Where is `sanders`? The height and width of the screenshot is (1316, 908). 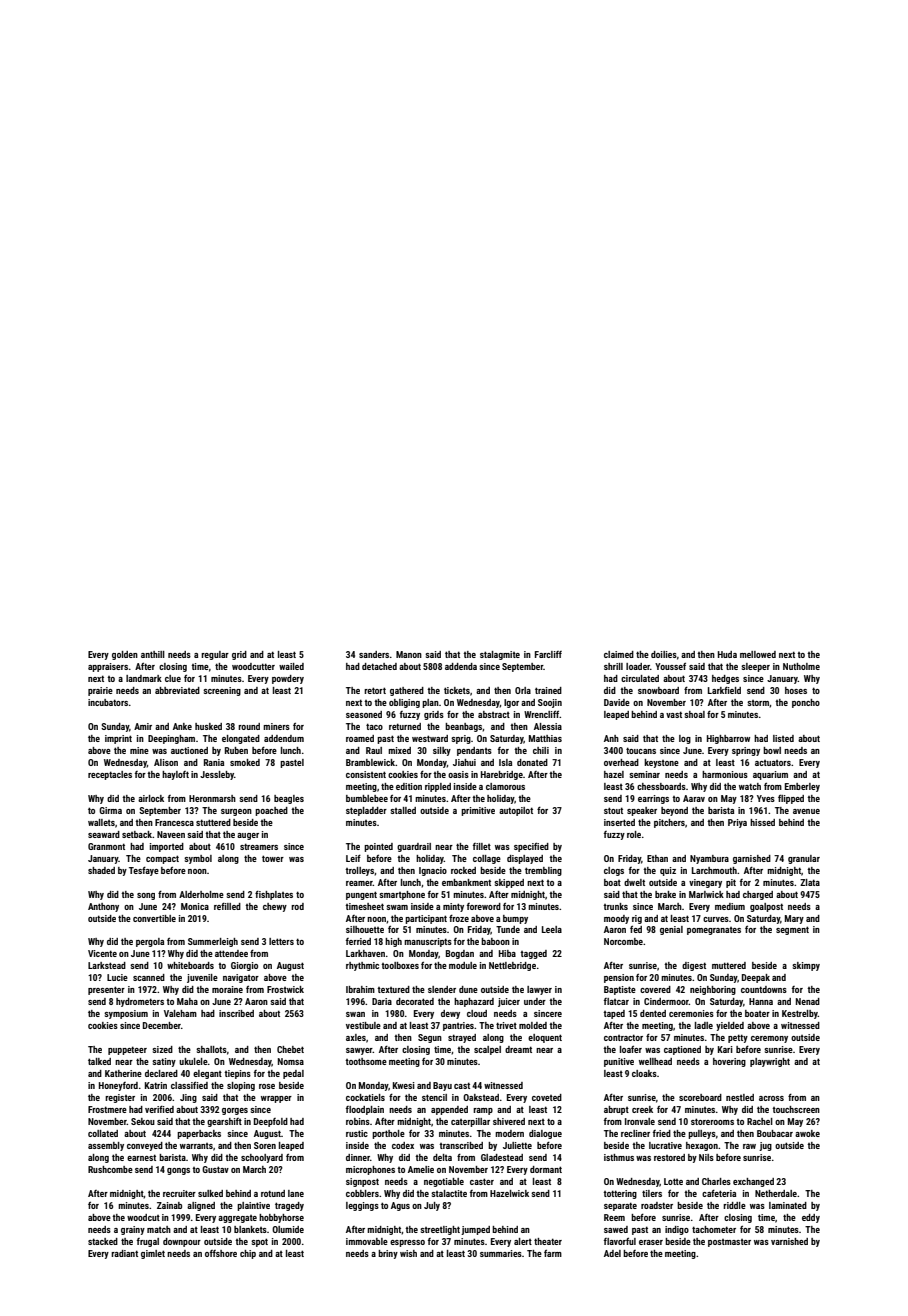 sanders is located at coordinates (374, 654).
